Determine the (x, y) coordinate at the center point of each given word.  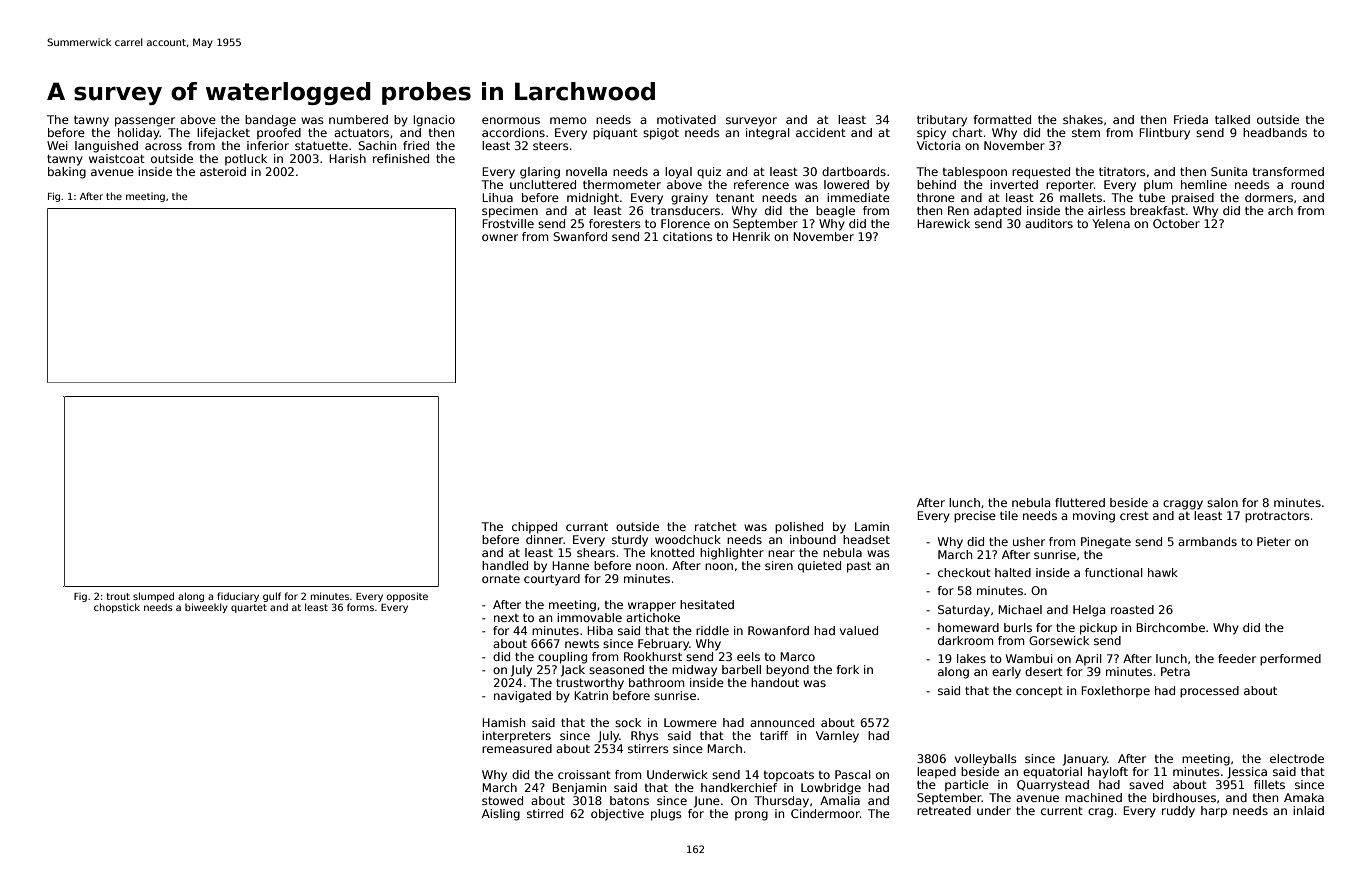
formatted (1002, 119)
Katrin (591, 695)
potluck (246, 160)
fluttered (1080, 502)
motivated (686, 119)
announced (782, 722)
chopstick (117, 608)
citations (688, 236)
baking (67, 173)
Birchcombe (1170, 627)
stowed (502, 800)
